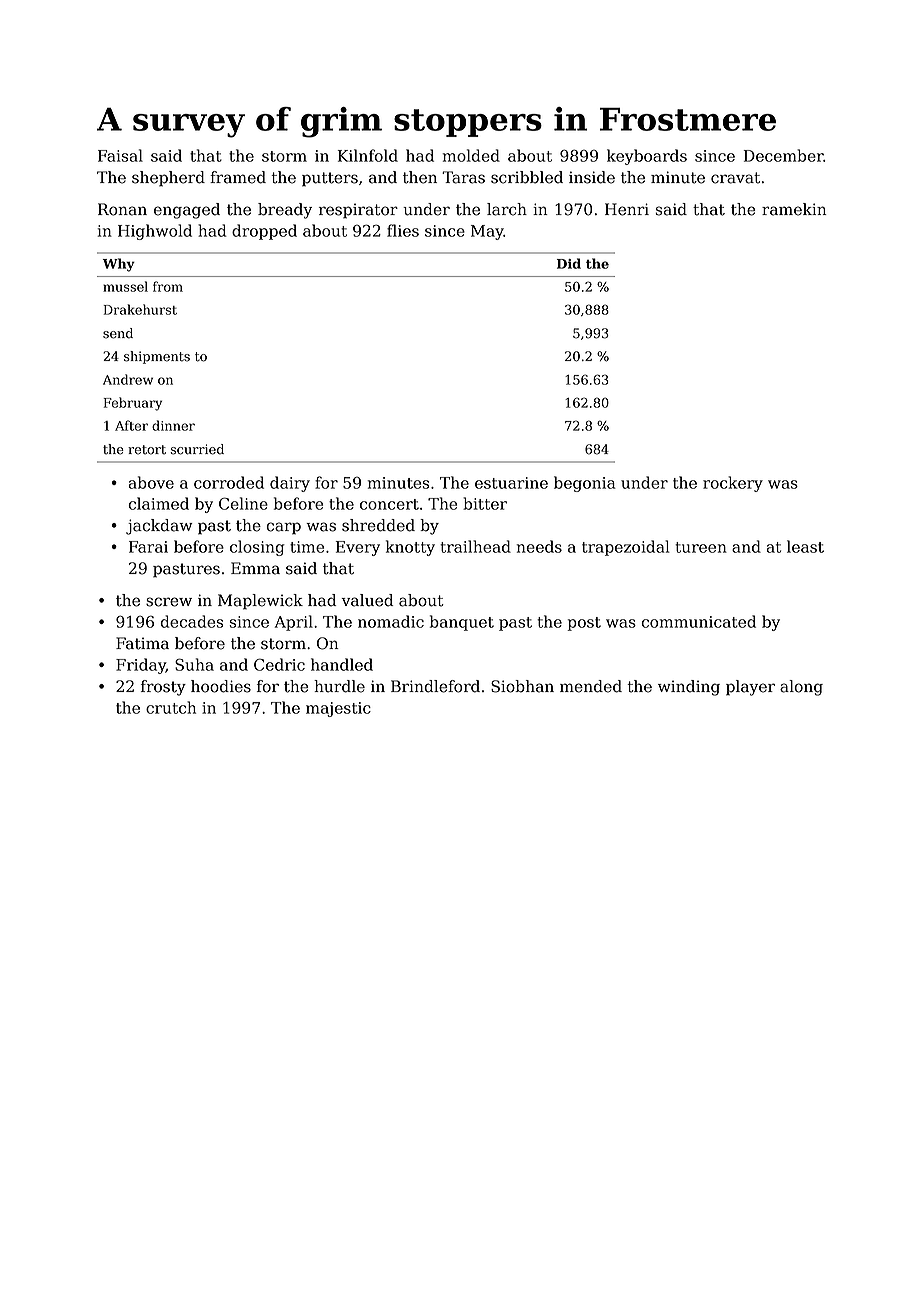  I want to click on begonia, so click(585, 484).
